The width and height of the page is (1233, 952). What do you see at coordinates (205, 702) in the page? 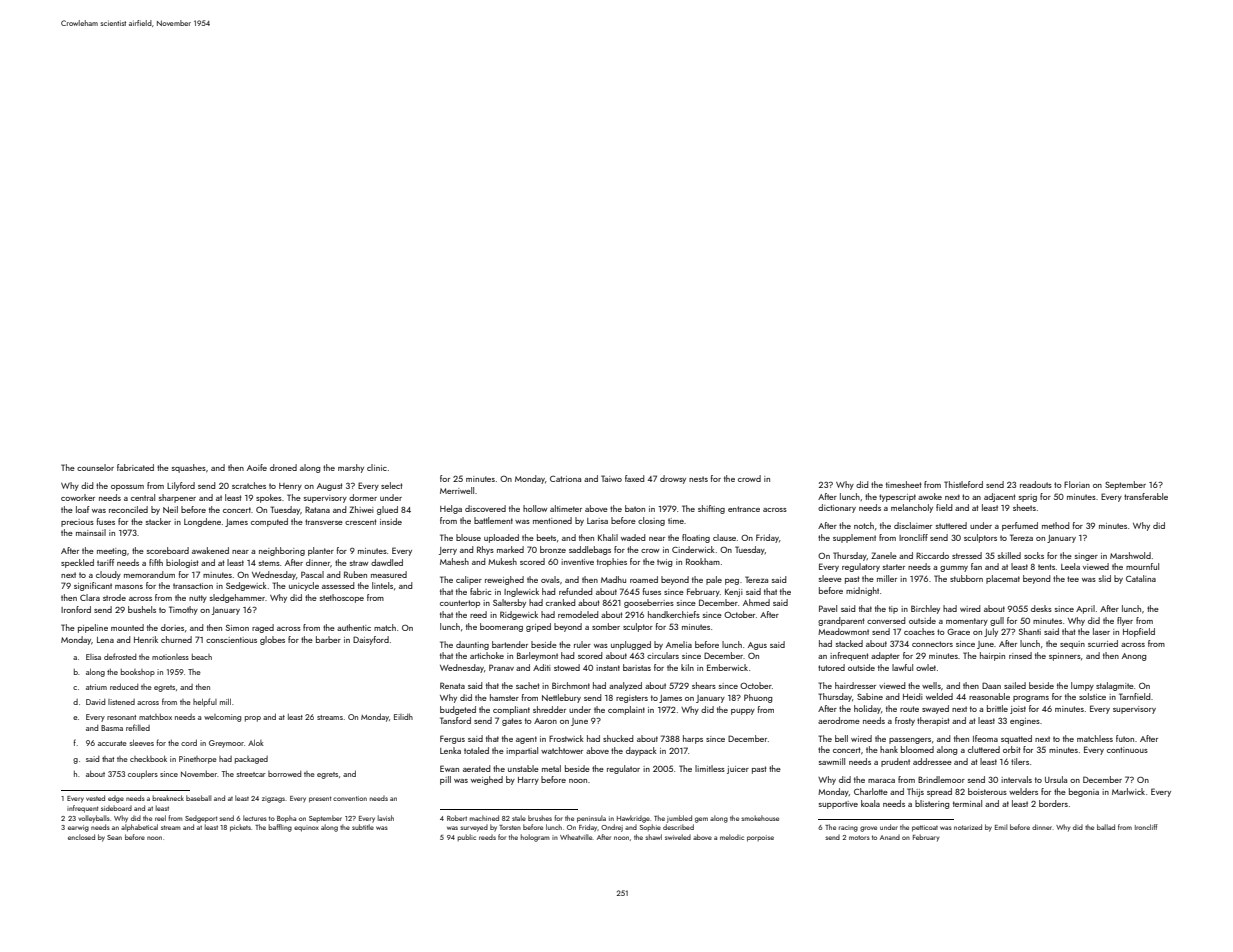
I see `helpful` at bounding box center [205, 702].
